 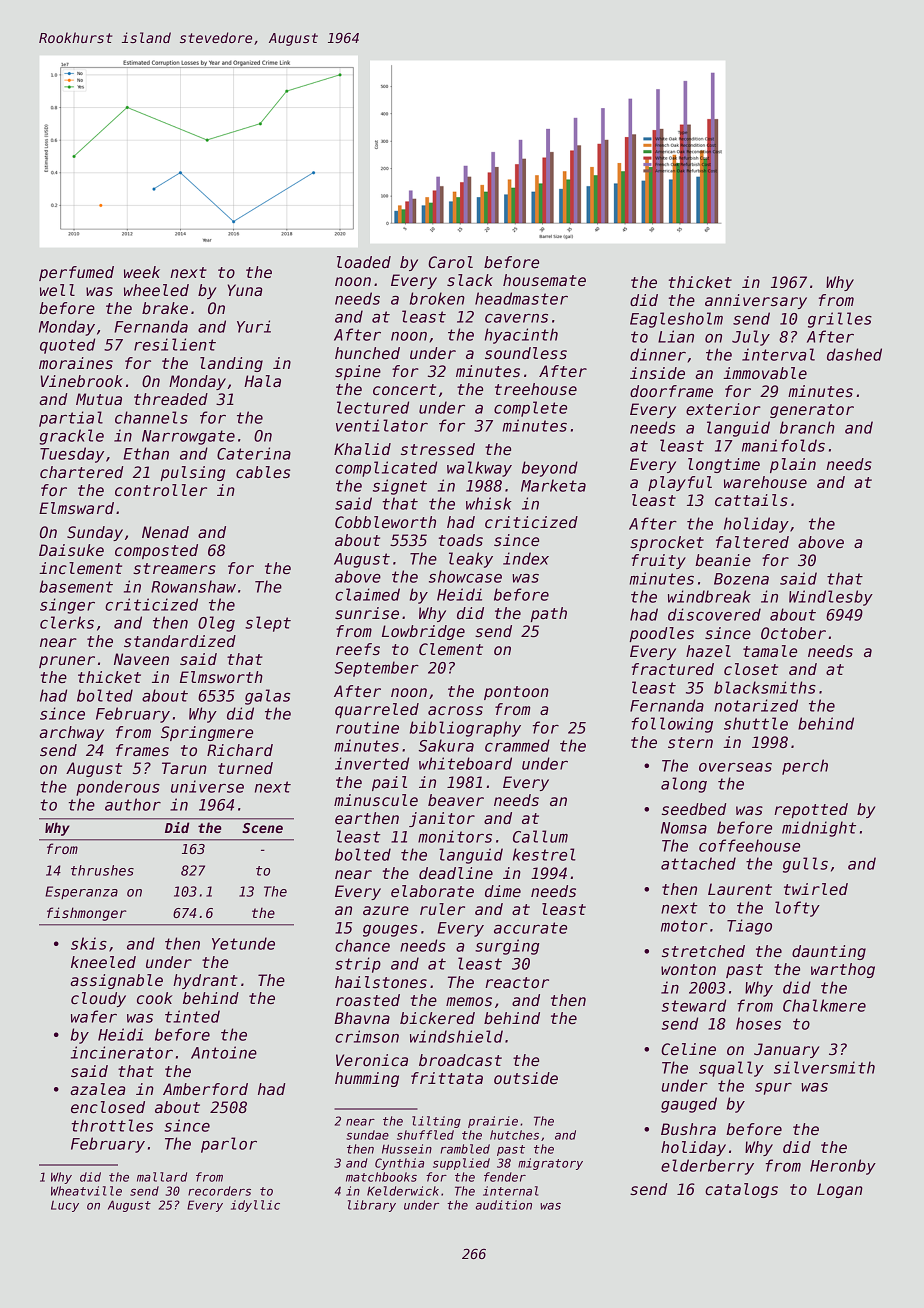 I want to click on Oleg, so click(x=216, y=624).
